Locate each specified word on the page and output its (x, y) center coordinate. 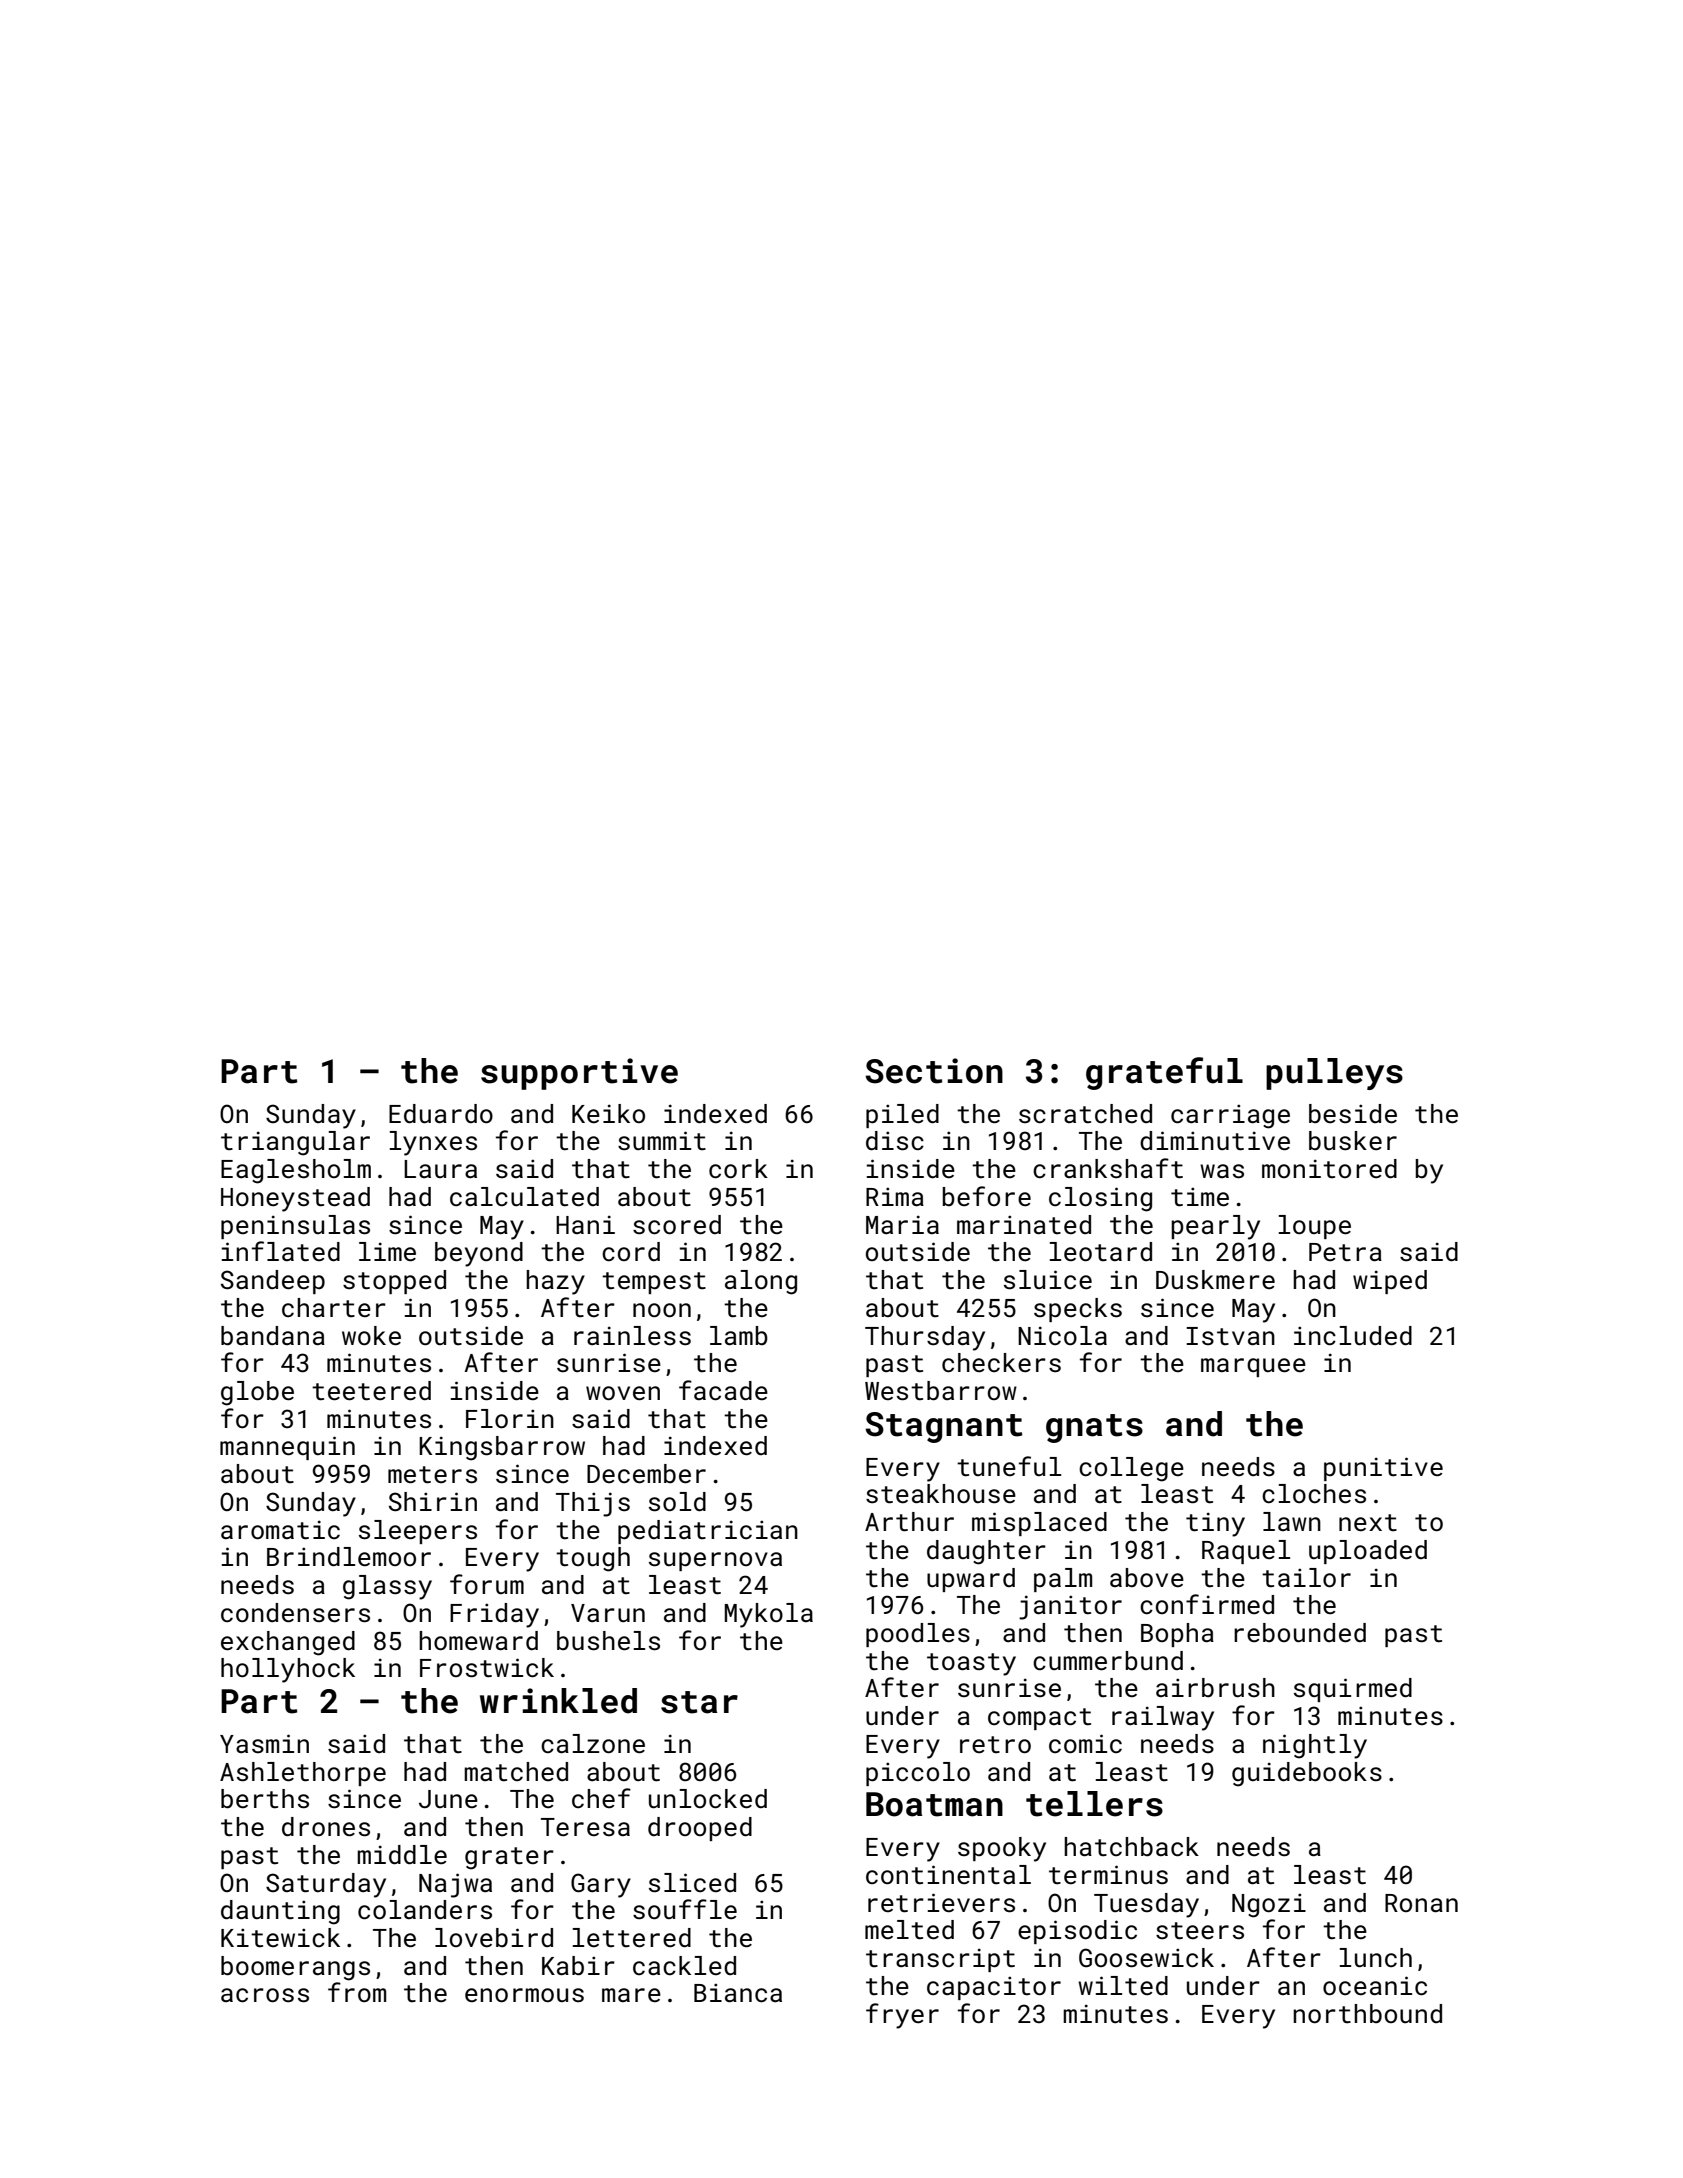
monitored (1329, 1169)
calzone (593, 1744)
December (646, 1474)
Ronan (1421, 1903)
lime (387, 1252)
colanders (425, 1910)
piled (902, 1116)
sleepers (418, 1532)
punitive (1383, 1469)
